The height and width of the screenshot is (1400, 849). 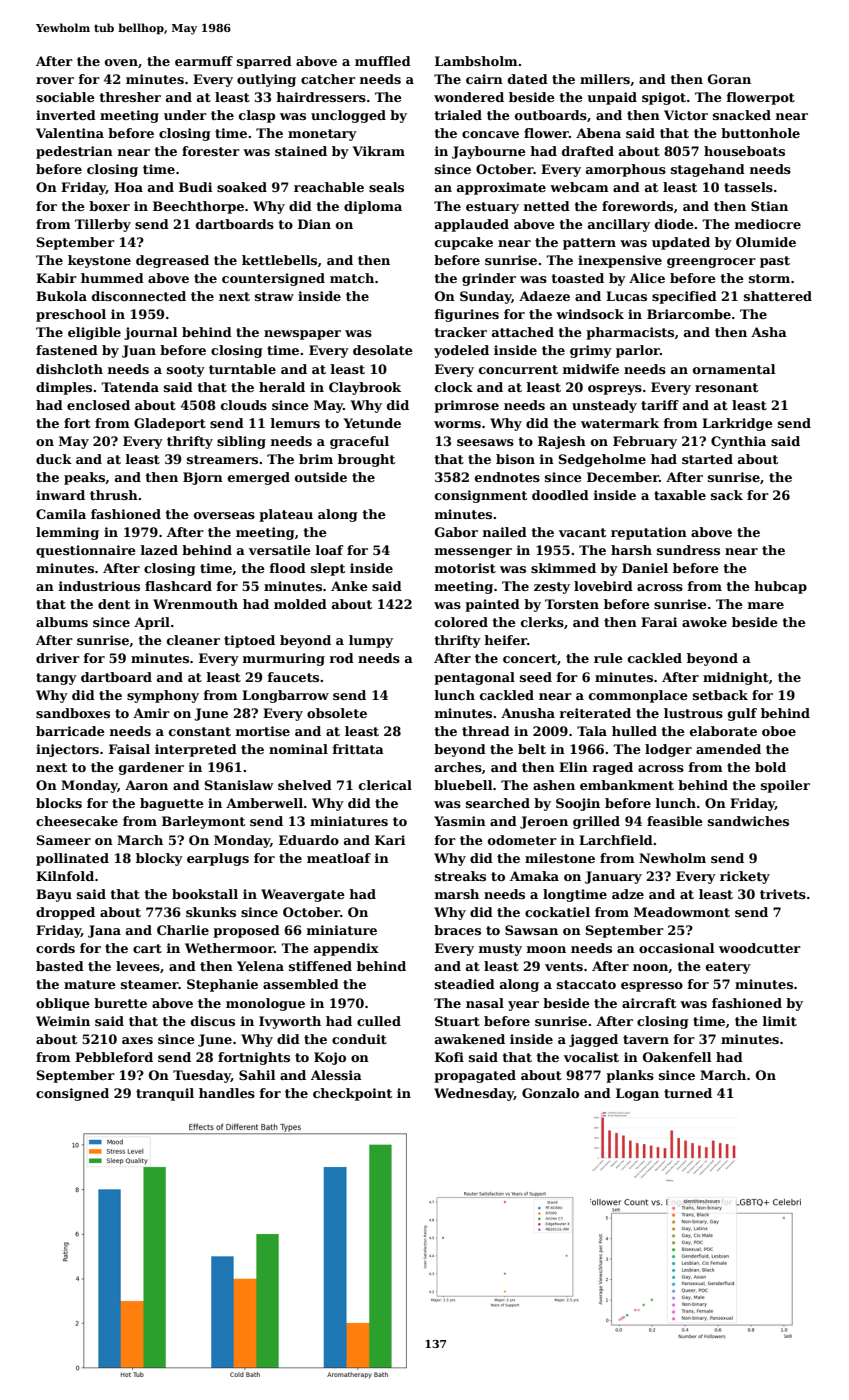 I want to click on Gonzalo, so click(x=550, y=1093).
